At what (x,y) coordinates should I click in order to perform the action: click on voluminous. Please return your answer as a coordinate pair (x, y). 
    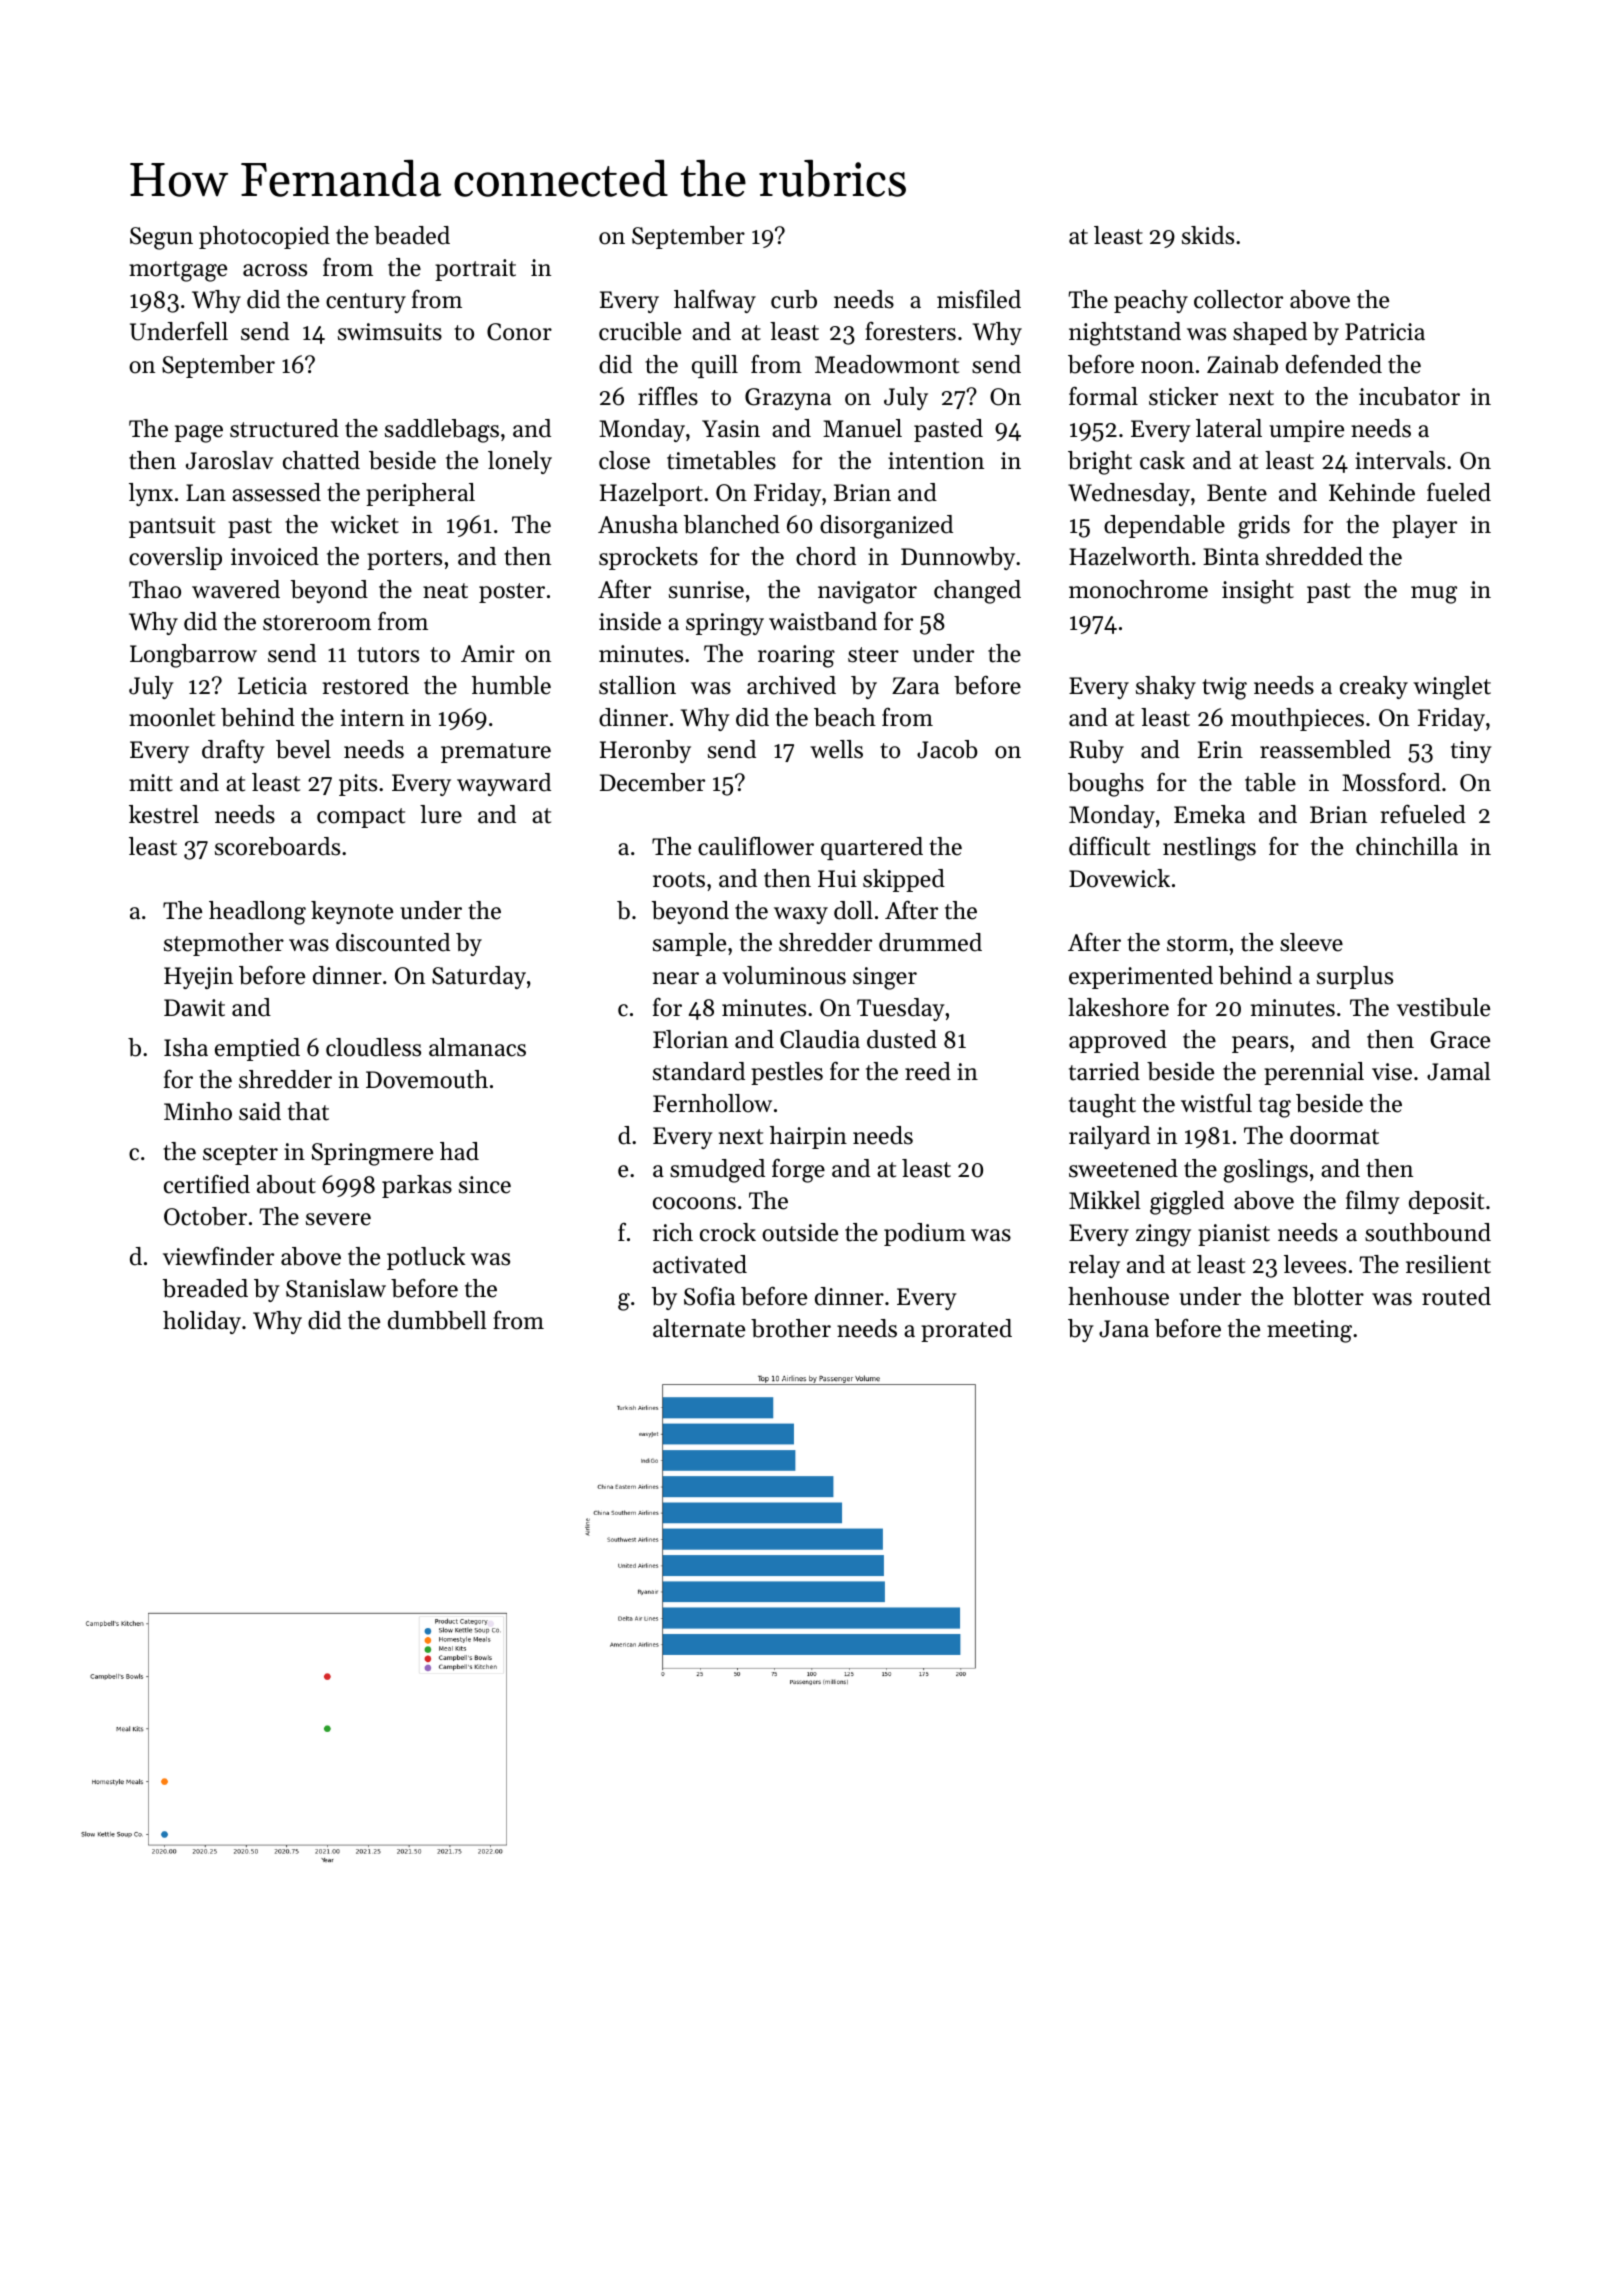
    Looking at the image, I should click on (784, 975).
